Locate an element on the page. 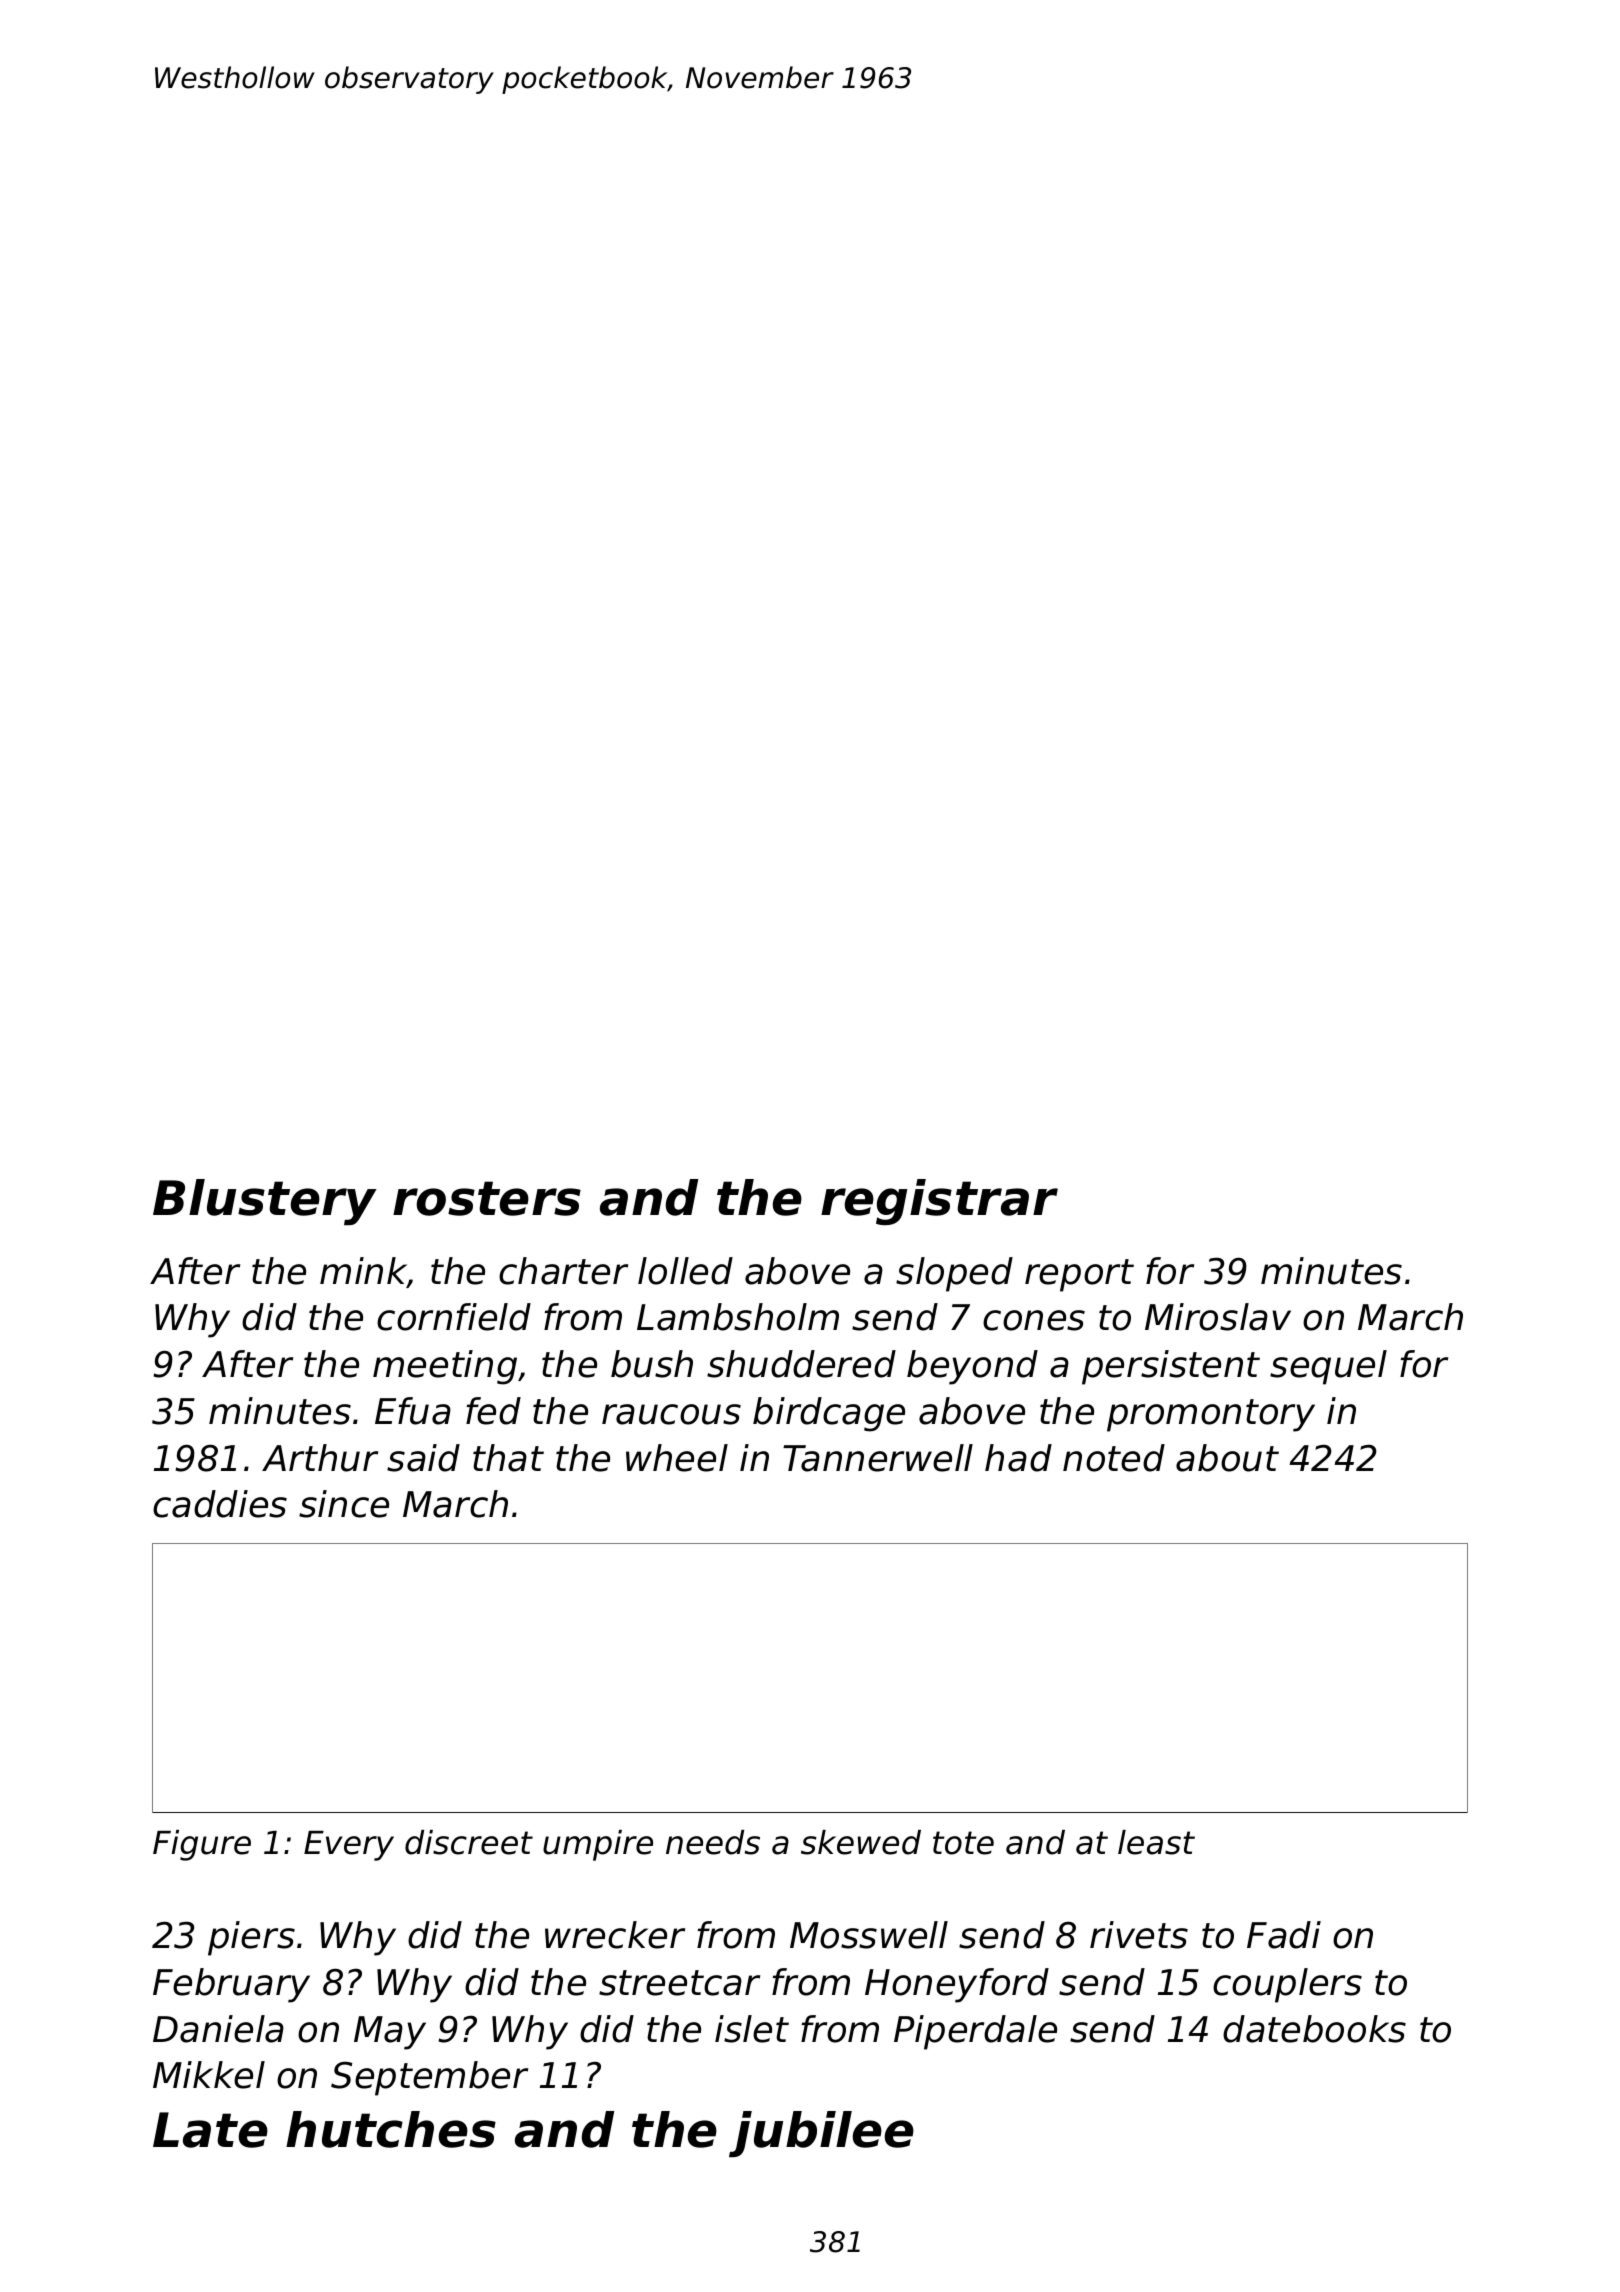 The image size is (1620, 2292). Every is located at coordinates (349, 1846).
